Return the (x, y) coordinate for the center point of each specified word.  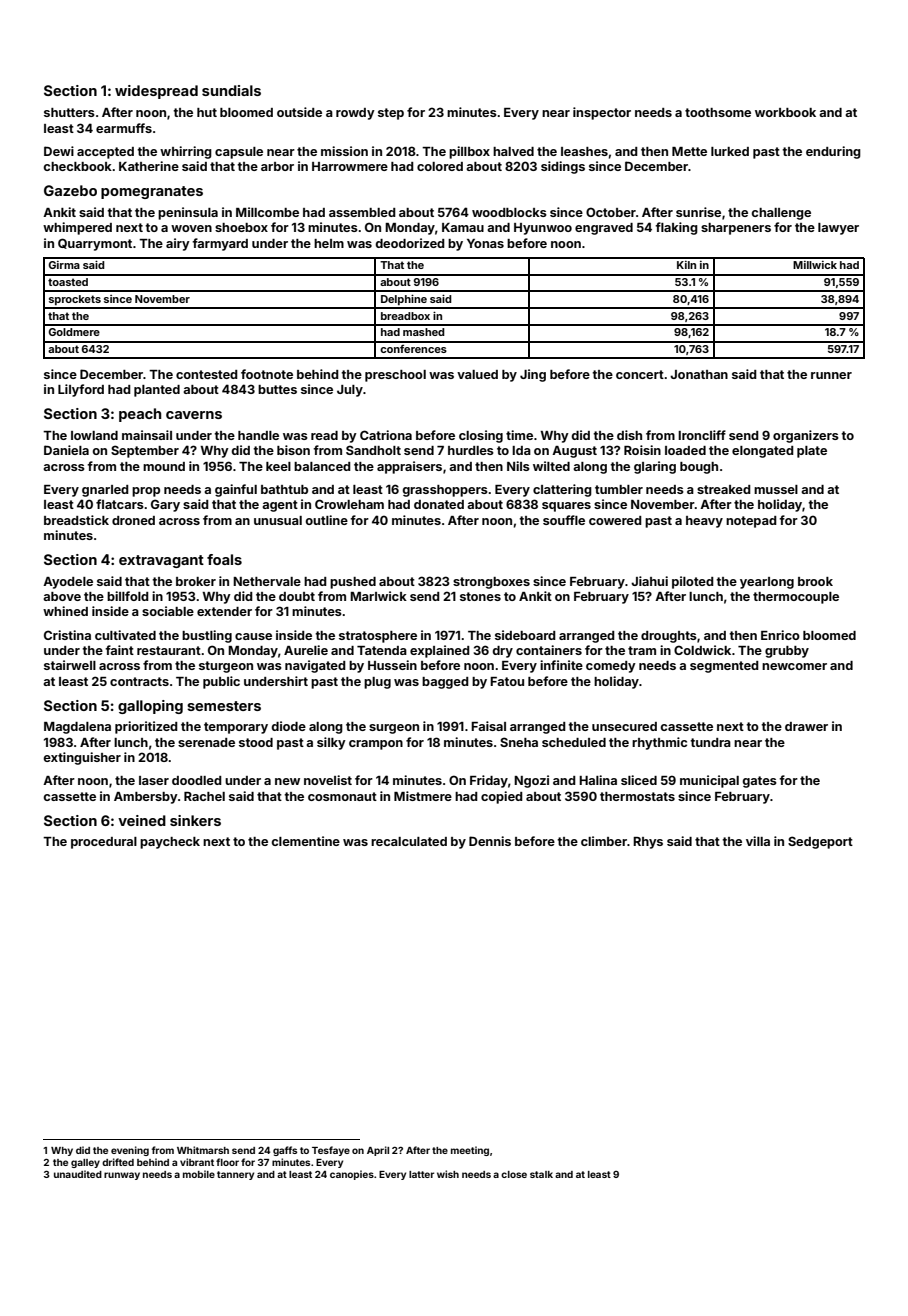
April (378, 1151)
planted (157, 391)
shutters (69, 112)
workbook (785, 112)
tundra (710, 742)
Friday (489, 781)
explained (440, 651)
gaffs (285, 1151)
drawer (806, 726)
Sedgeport (820, 842)
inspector (602, 113)
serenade (206, 742)
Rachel (204, 796)
